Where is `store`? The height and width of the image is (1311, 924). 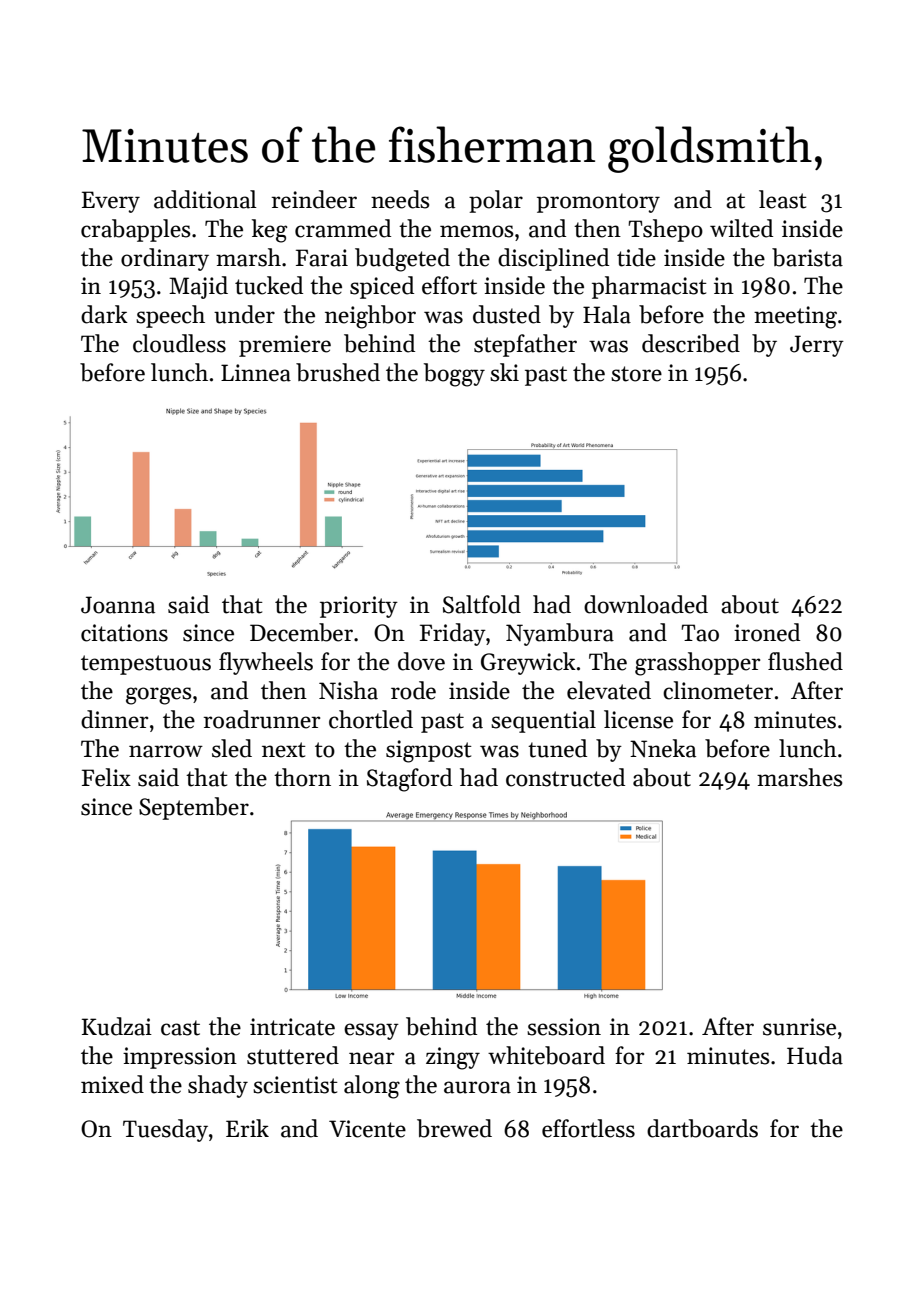 store is located at coordinates (636, 374).
